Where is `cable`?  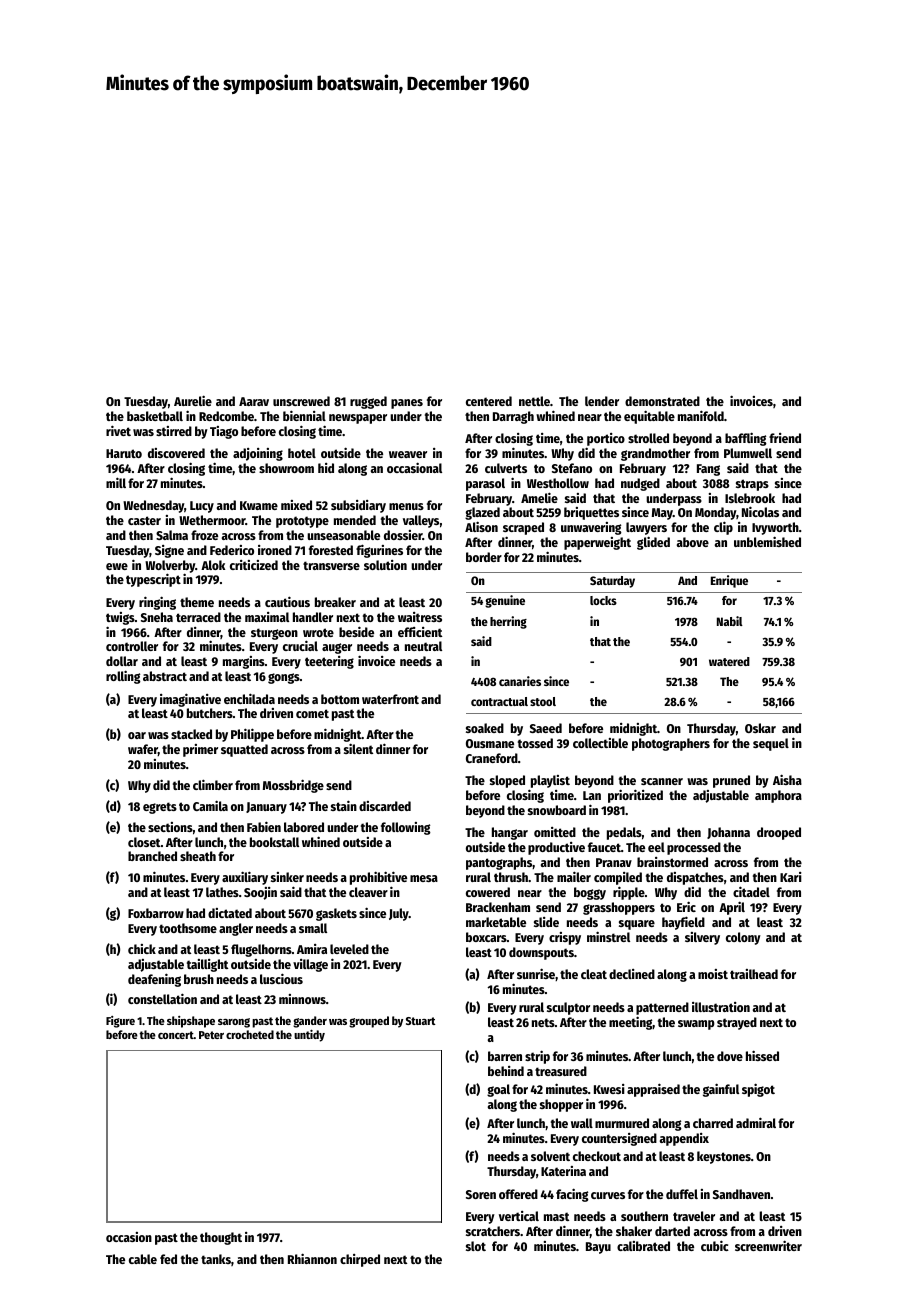
cable is located at coordinates (143, 1259).
